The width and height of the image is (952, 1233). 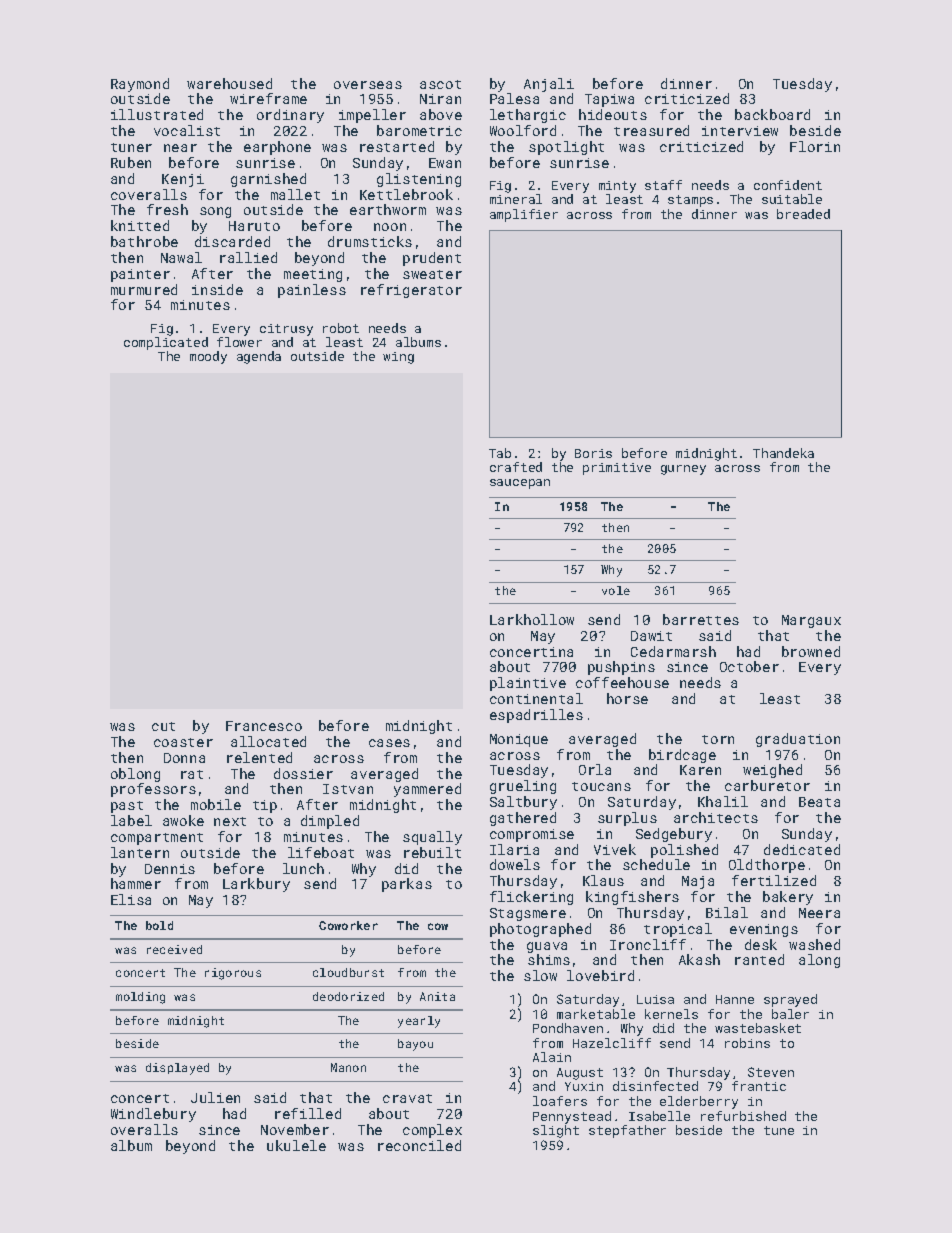 I want to click on graduation, so click(x=798, y=740).
